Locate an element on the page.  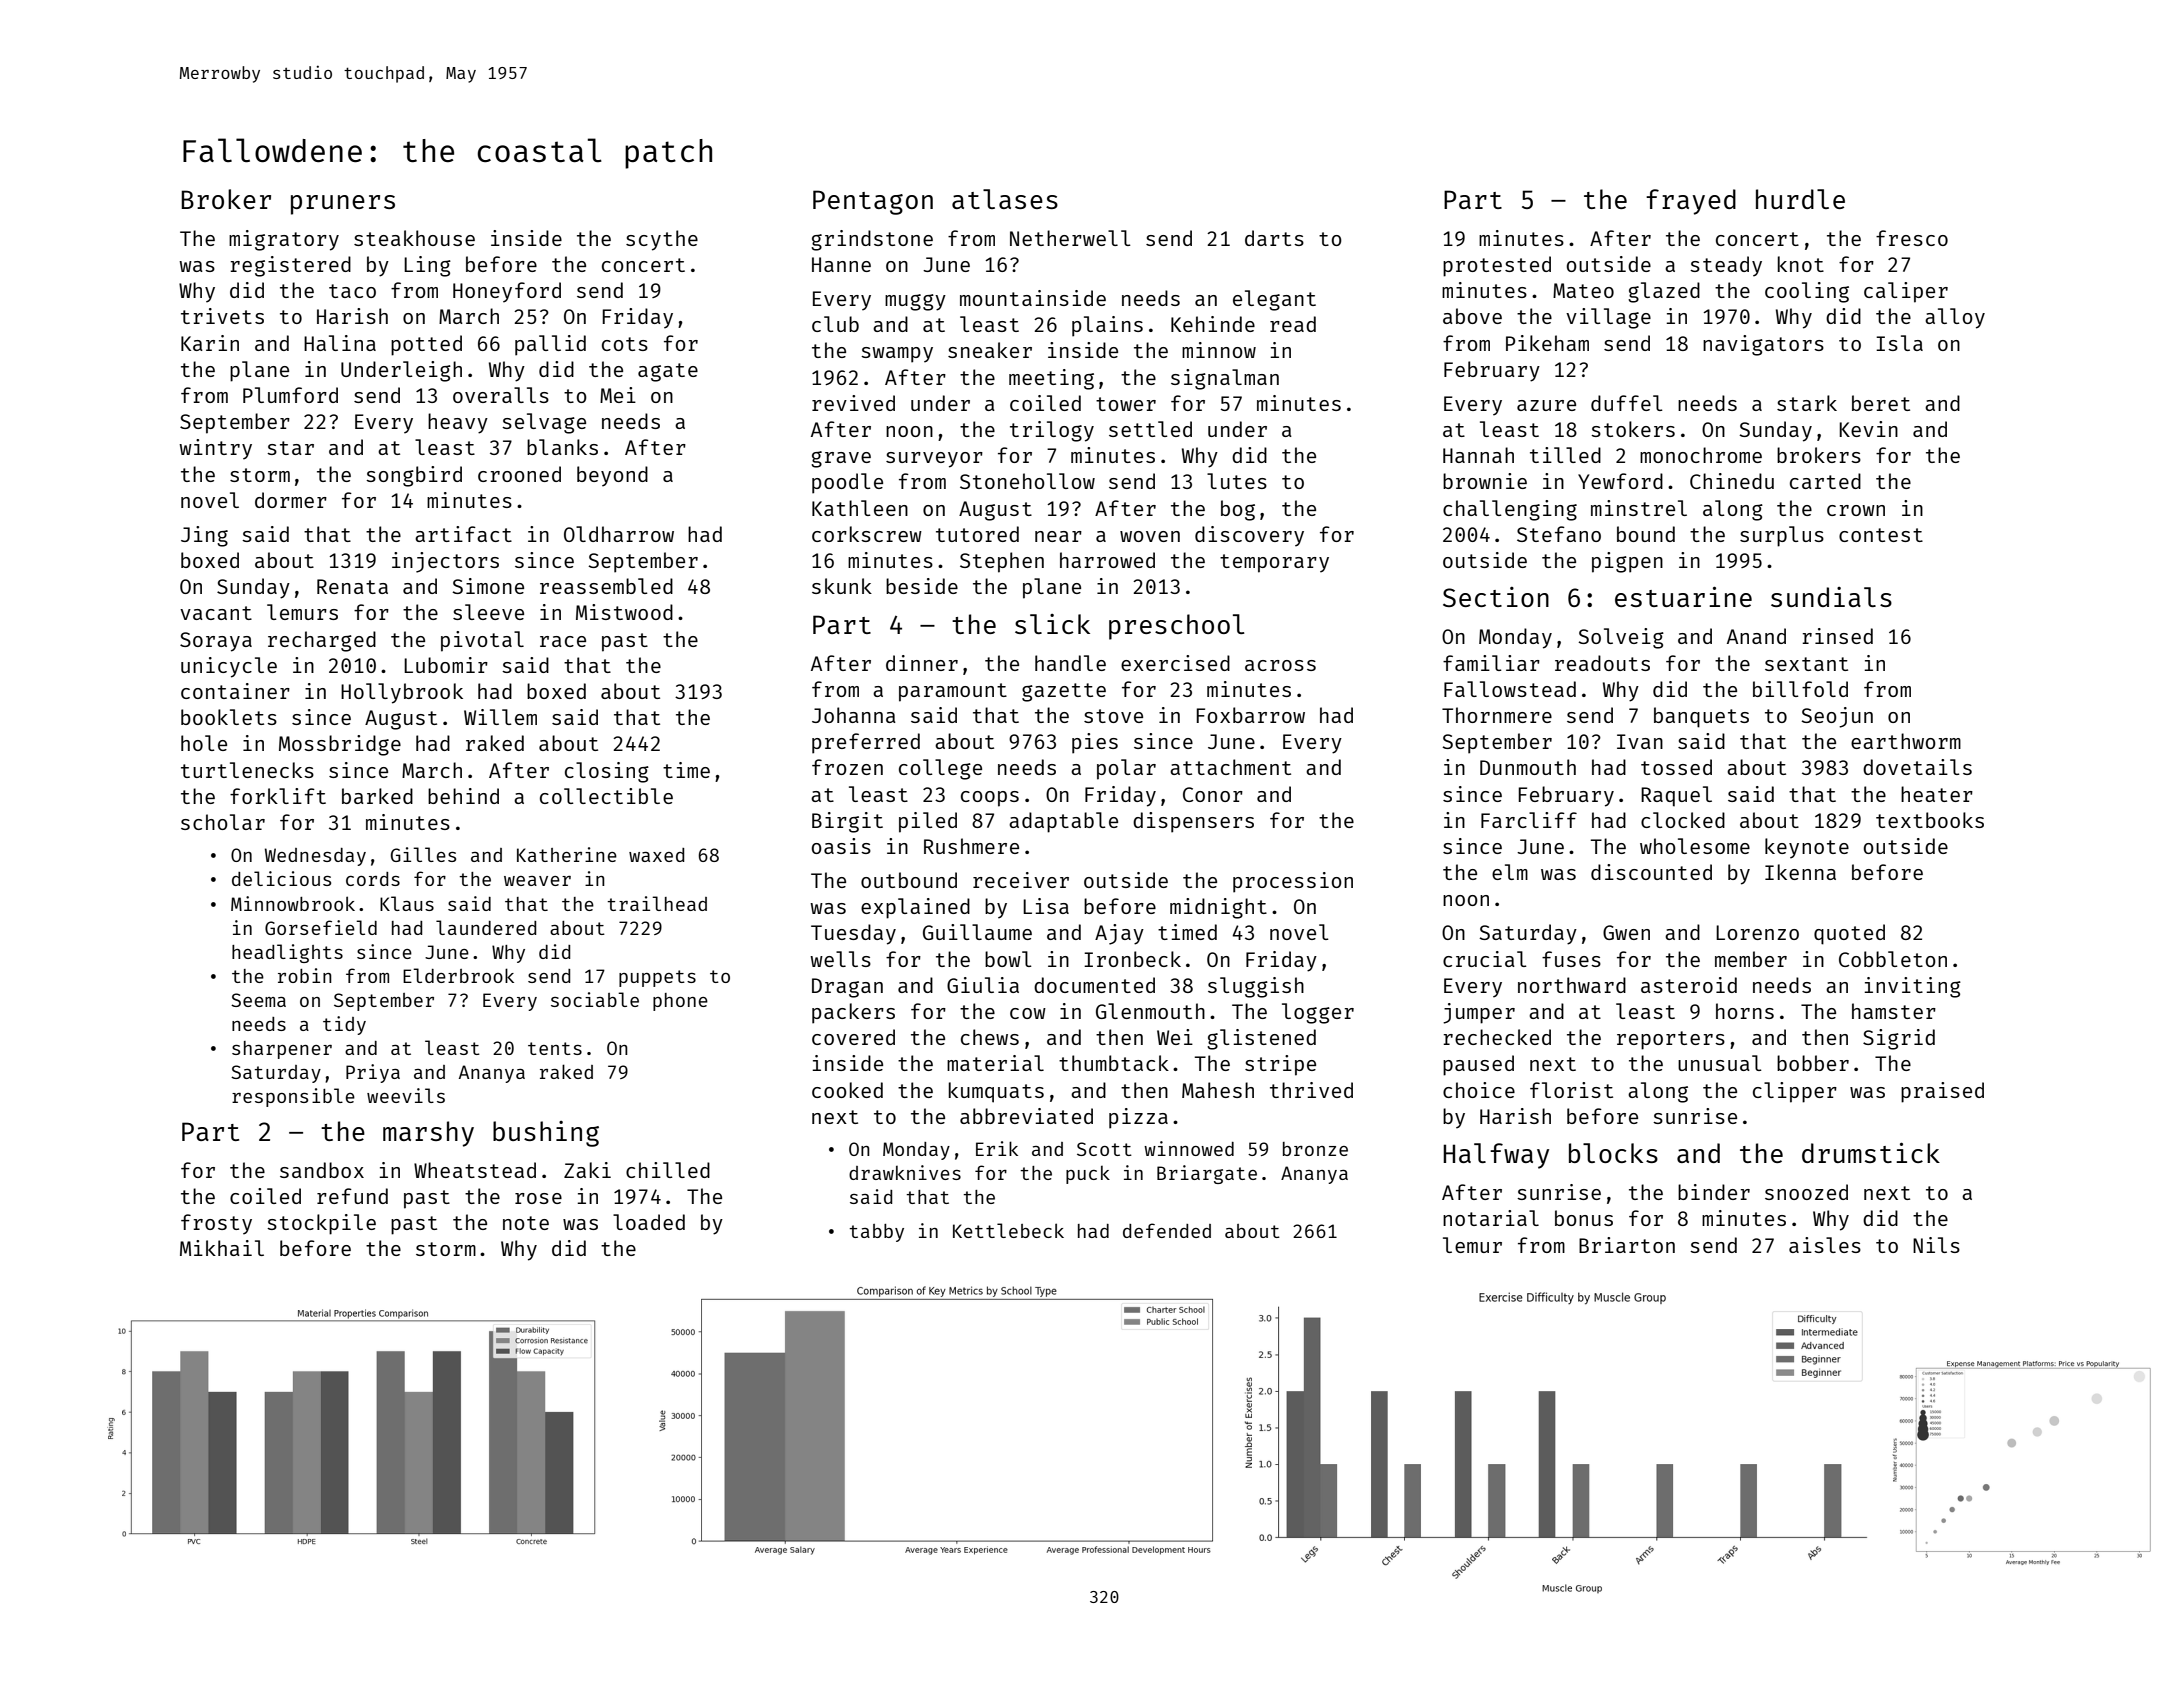
trailhead is located at coordinates (657, 903).
